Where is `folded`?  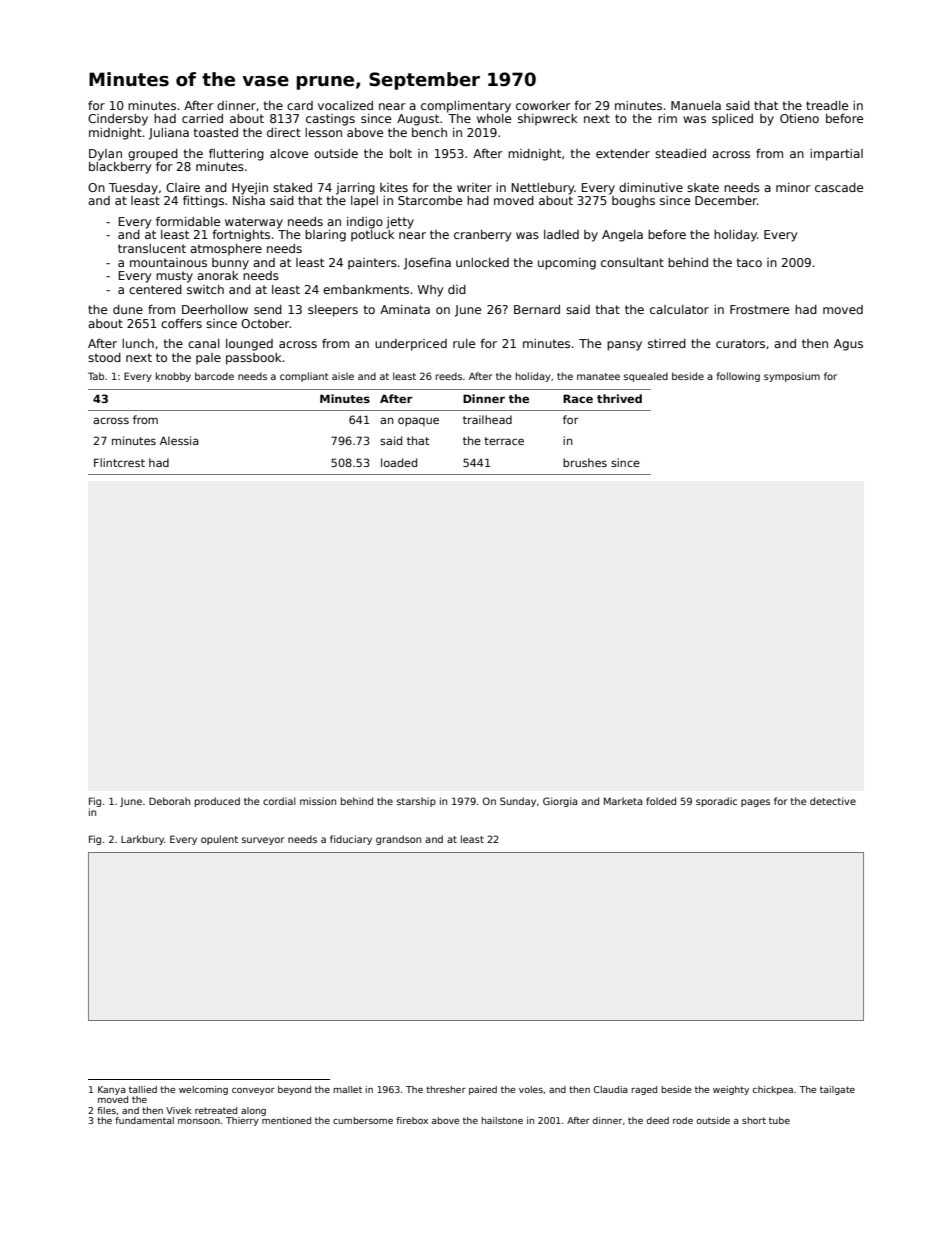
folded is located at coordinates (661, 801).
